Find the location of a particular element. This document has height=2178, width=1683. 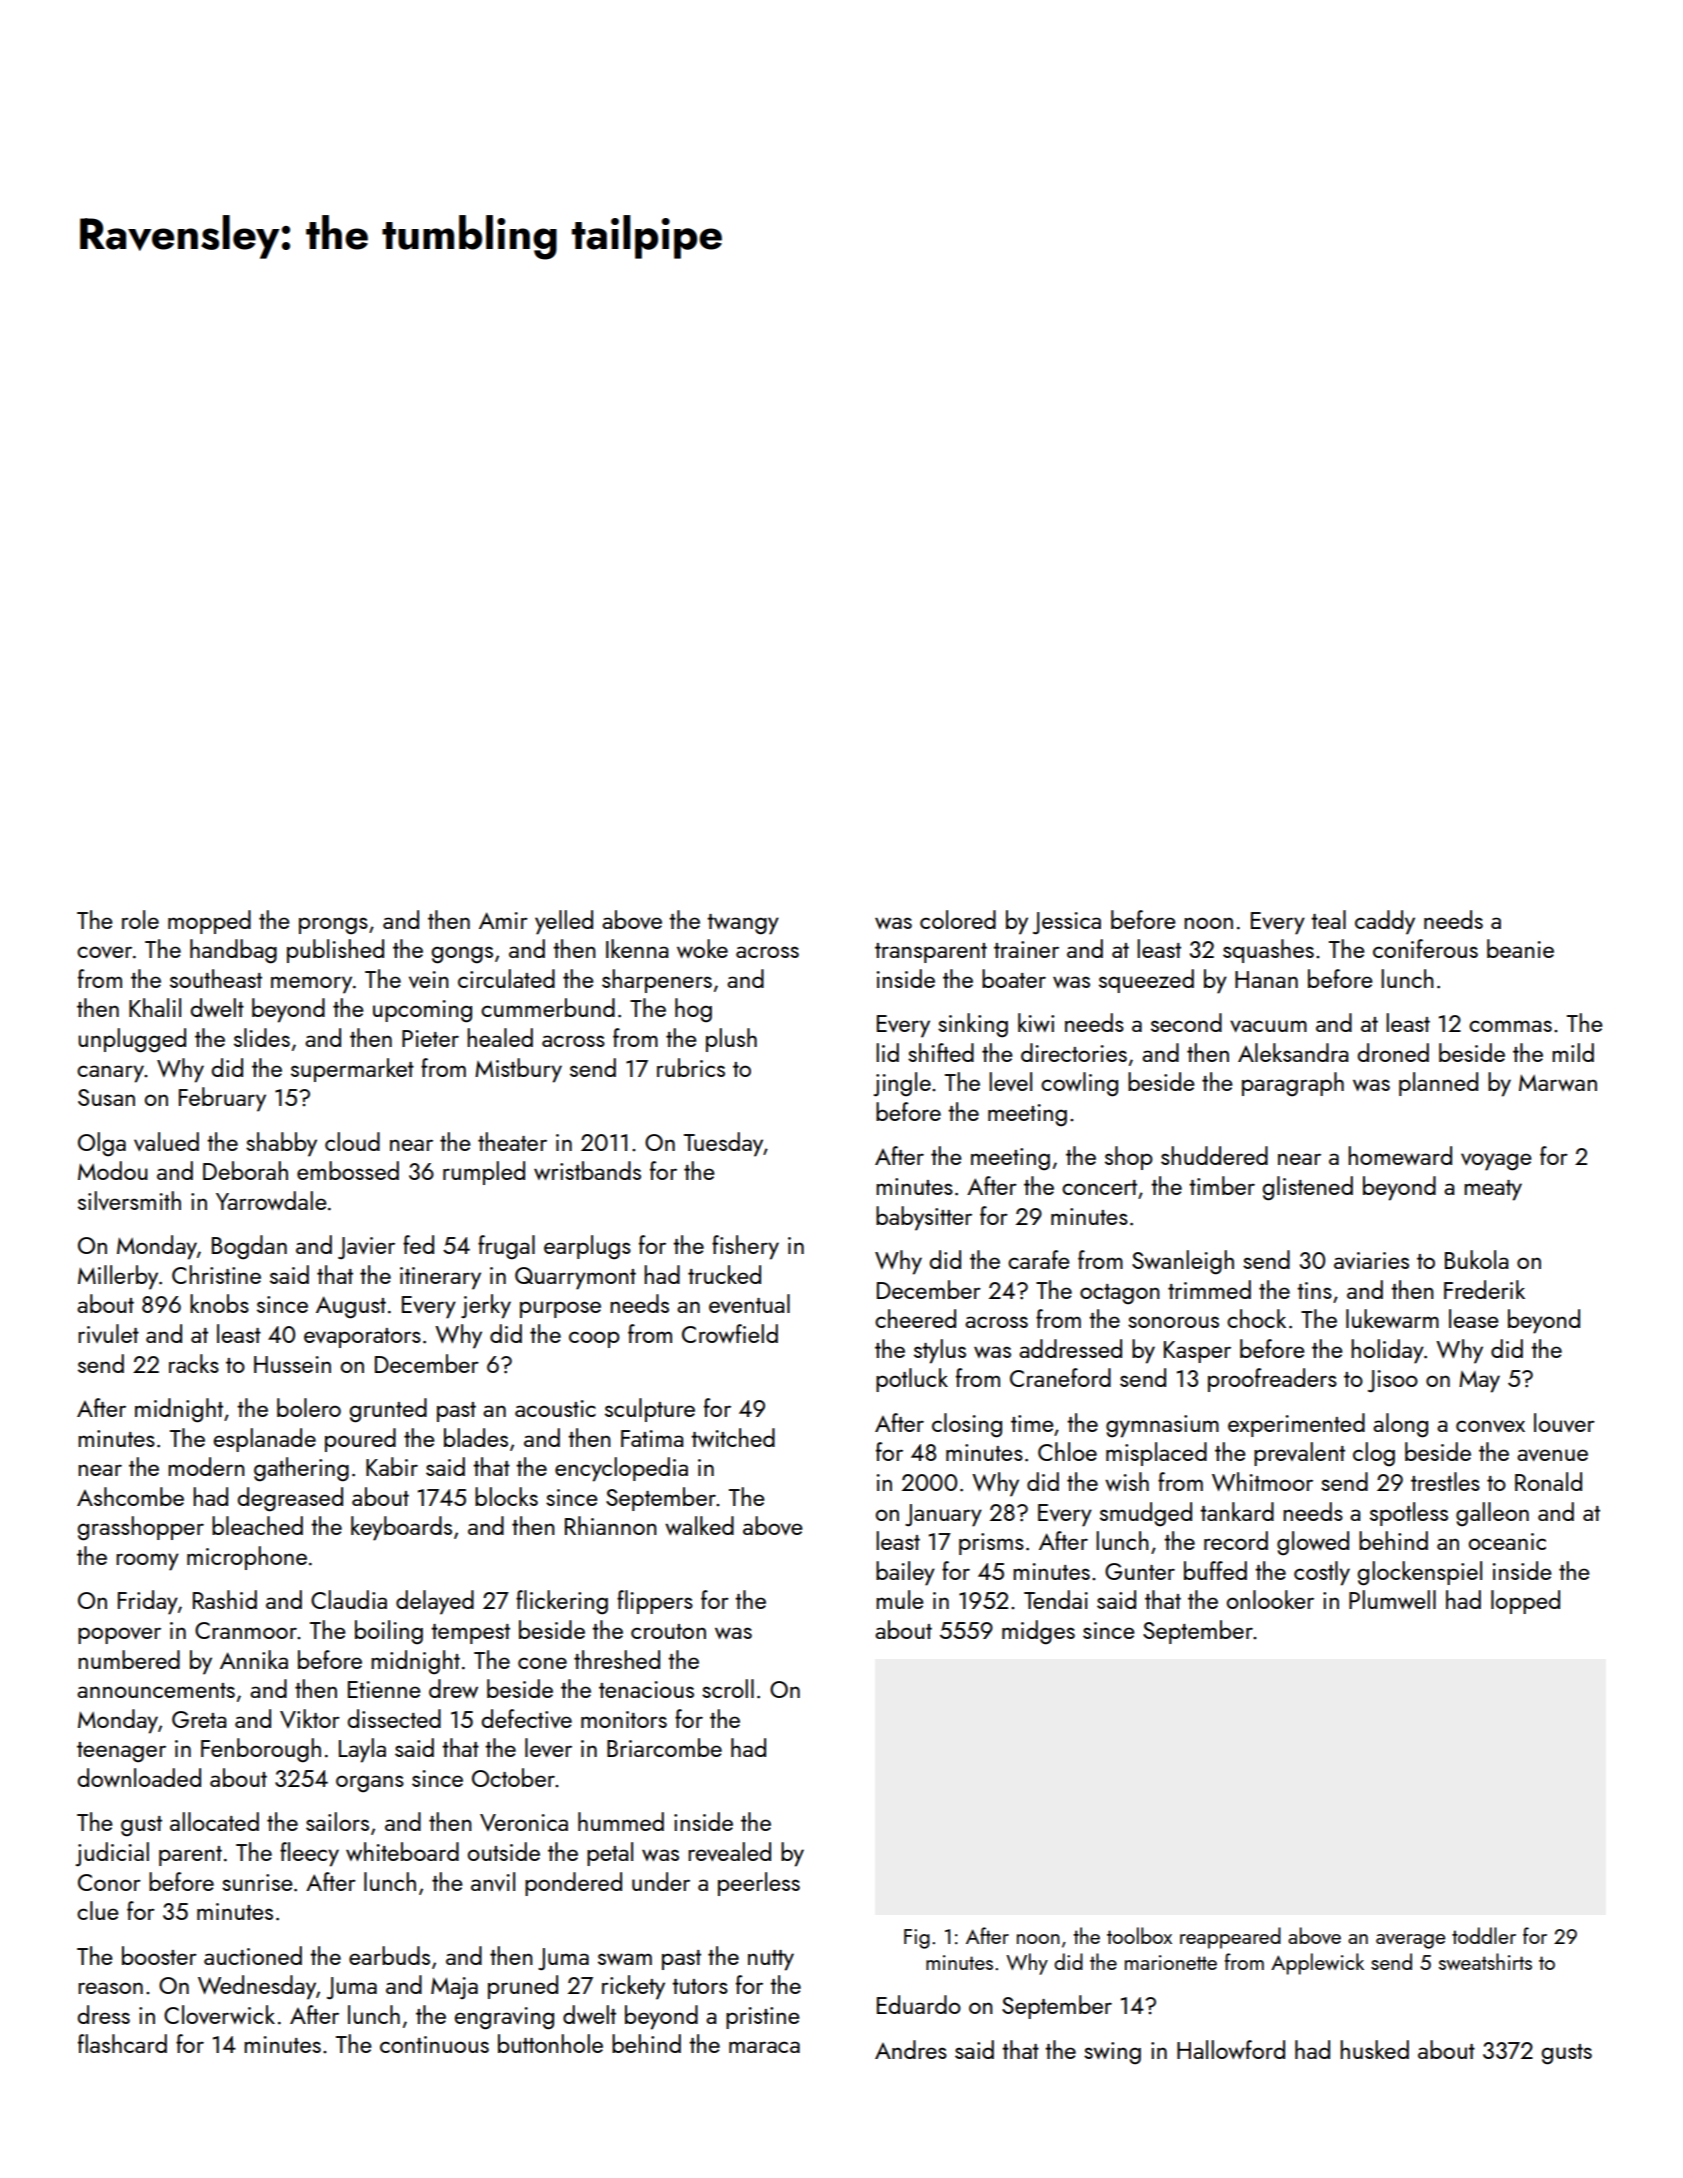

yelled is located at coordinates (564, 922).
